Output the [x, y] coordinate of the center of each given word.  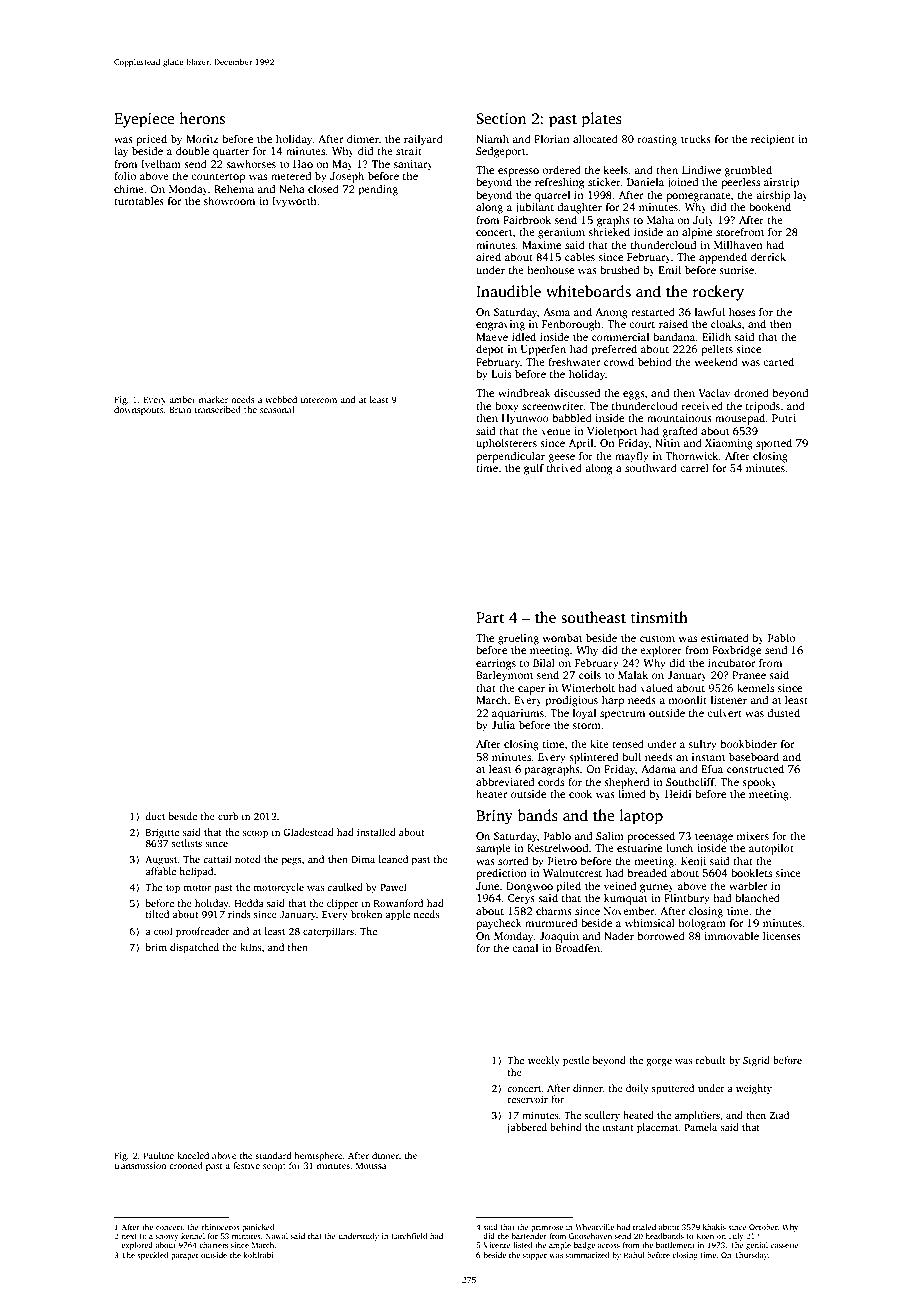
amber [182, 399]
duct [155, 816]
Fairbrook [527, 219]
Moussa [371, 1165]
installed [376, 832]
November [629, 911]
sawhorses [251, 163]
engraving [500, 325]
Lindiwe [701, 170]
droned [751, 392]
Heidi [678, 793]
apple [397, 915]
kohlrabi [258, 1255]
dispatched [194, 948]
